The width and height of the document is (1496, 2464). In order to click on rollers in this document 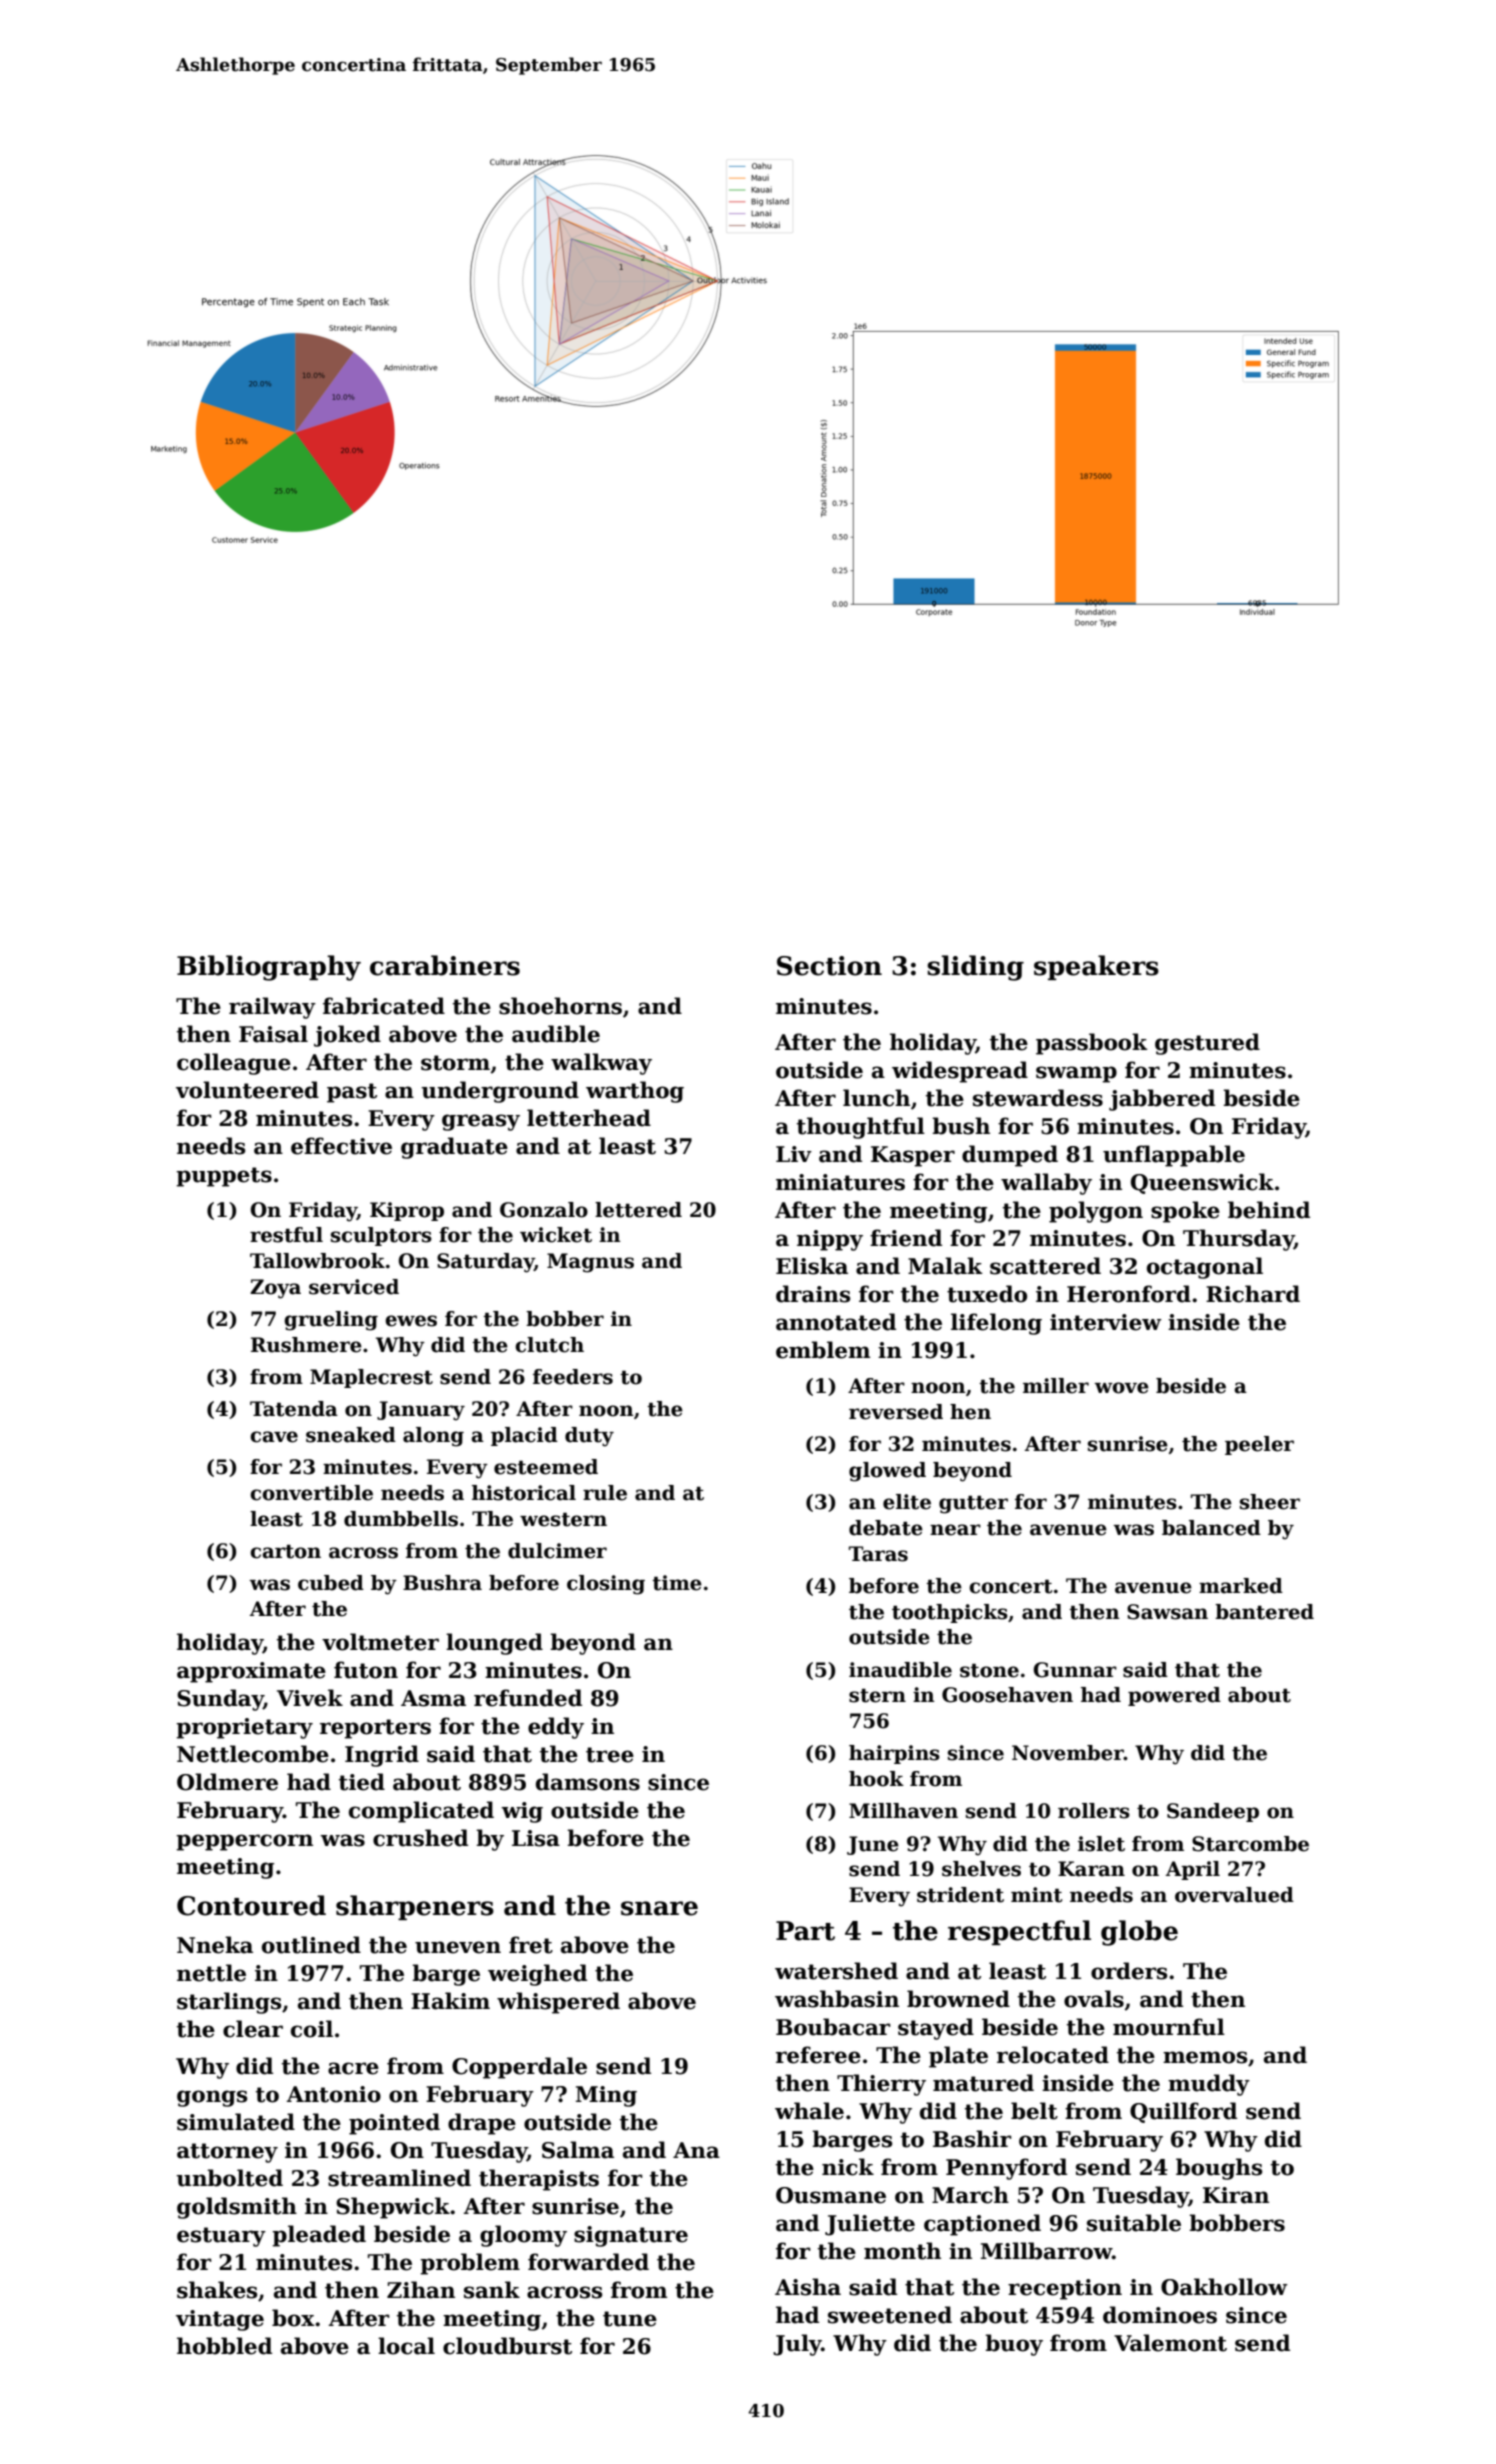, I will do `click(1094, 1811)`.
